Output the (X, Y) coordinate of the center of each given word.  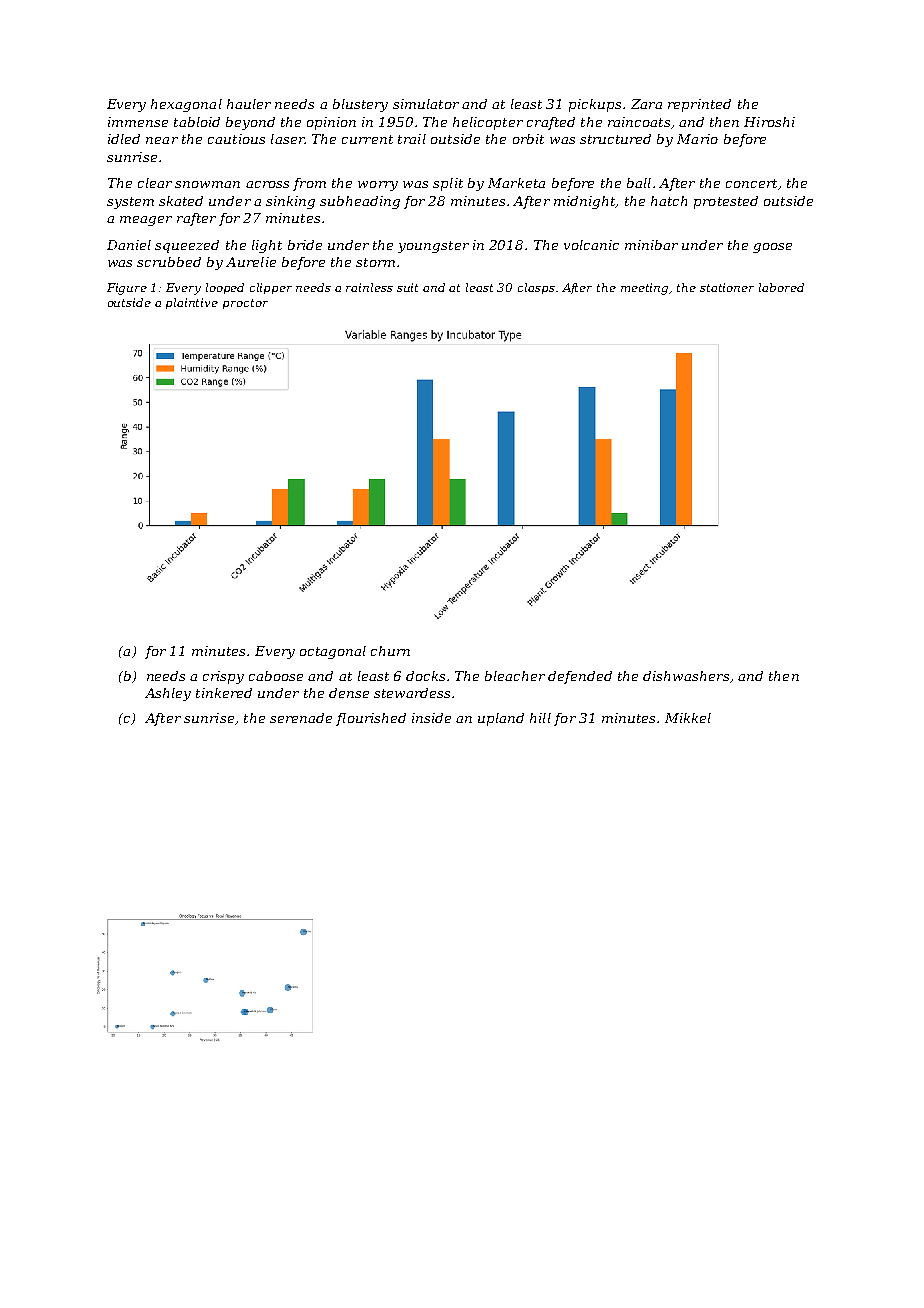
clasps (536, 288)
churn (390, 651)
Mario (697, 139)
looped (225, 288)
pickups (595, 105)
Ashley (168, 694)
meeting (644, 289)
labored (781, 287)
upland (501, 719)
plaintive (192, 303)
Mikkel (688, 718)
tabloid (197, 122)
